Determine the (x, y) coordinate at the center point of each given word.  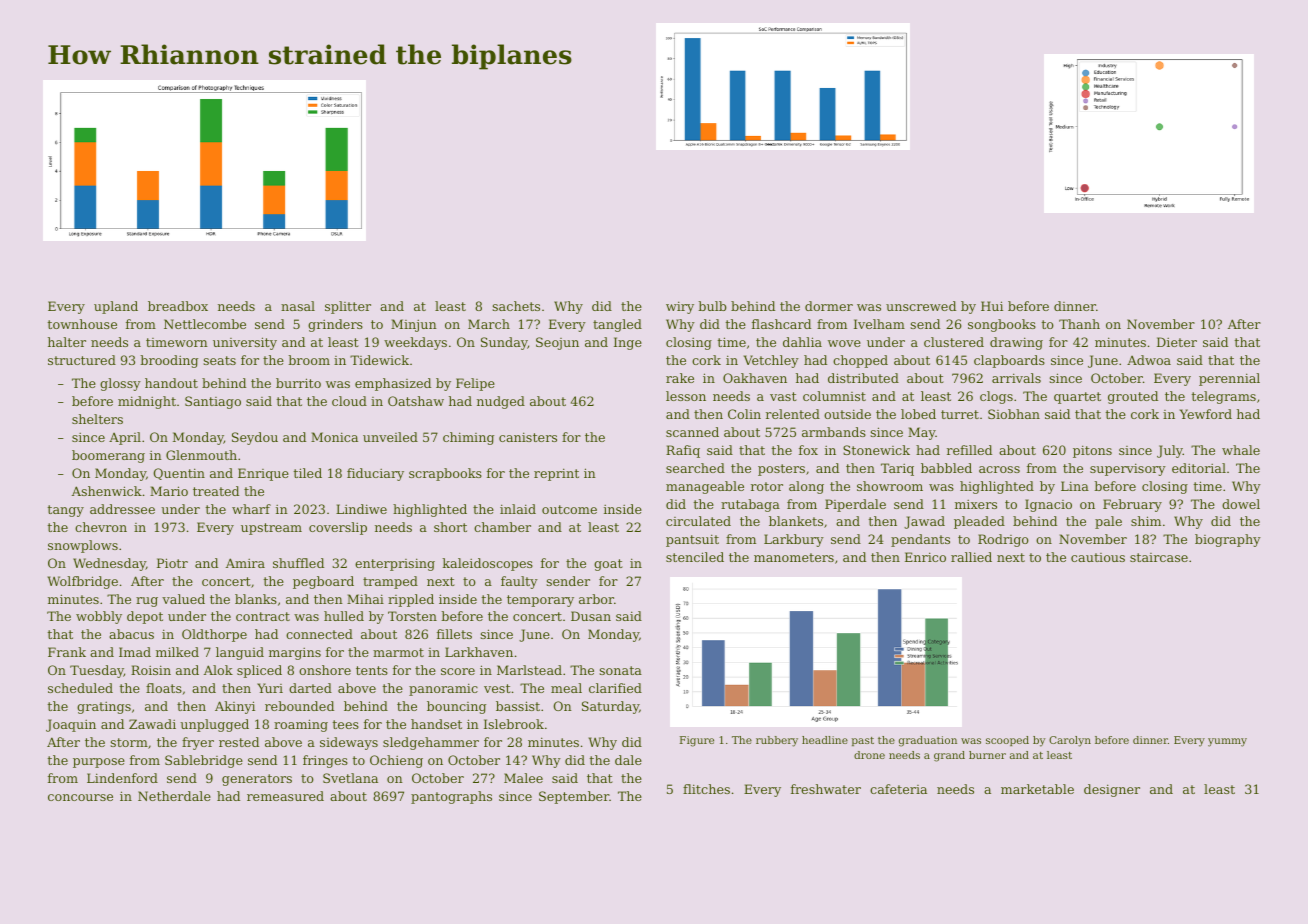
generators (257, 780)
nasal (298, 306)
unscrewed (921, 306)
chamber (502, 527)
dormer (829, 306)
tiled (307, 473)
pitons (1092, 451)
